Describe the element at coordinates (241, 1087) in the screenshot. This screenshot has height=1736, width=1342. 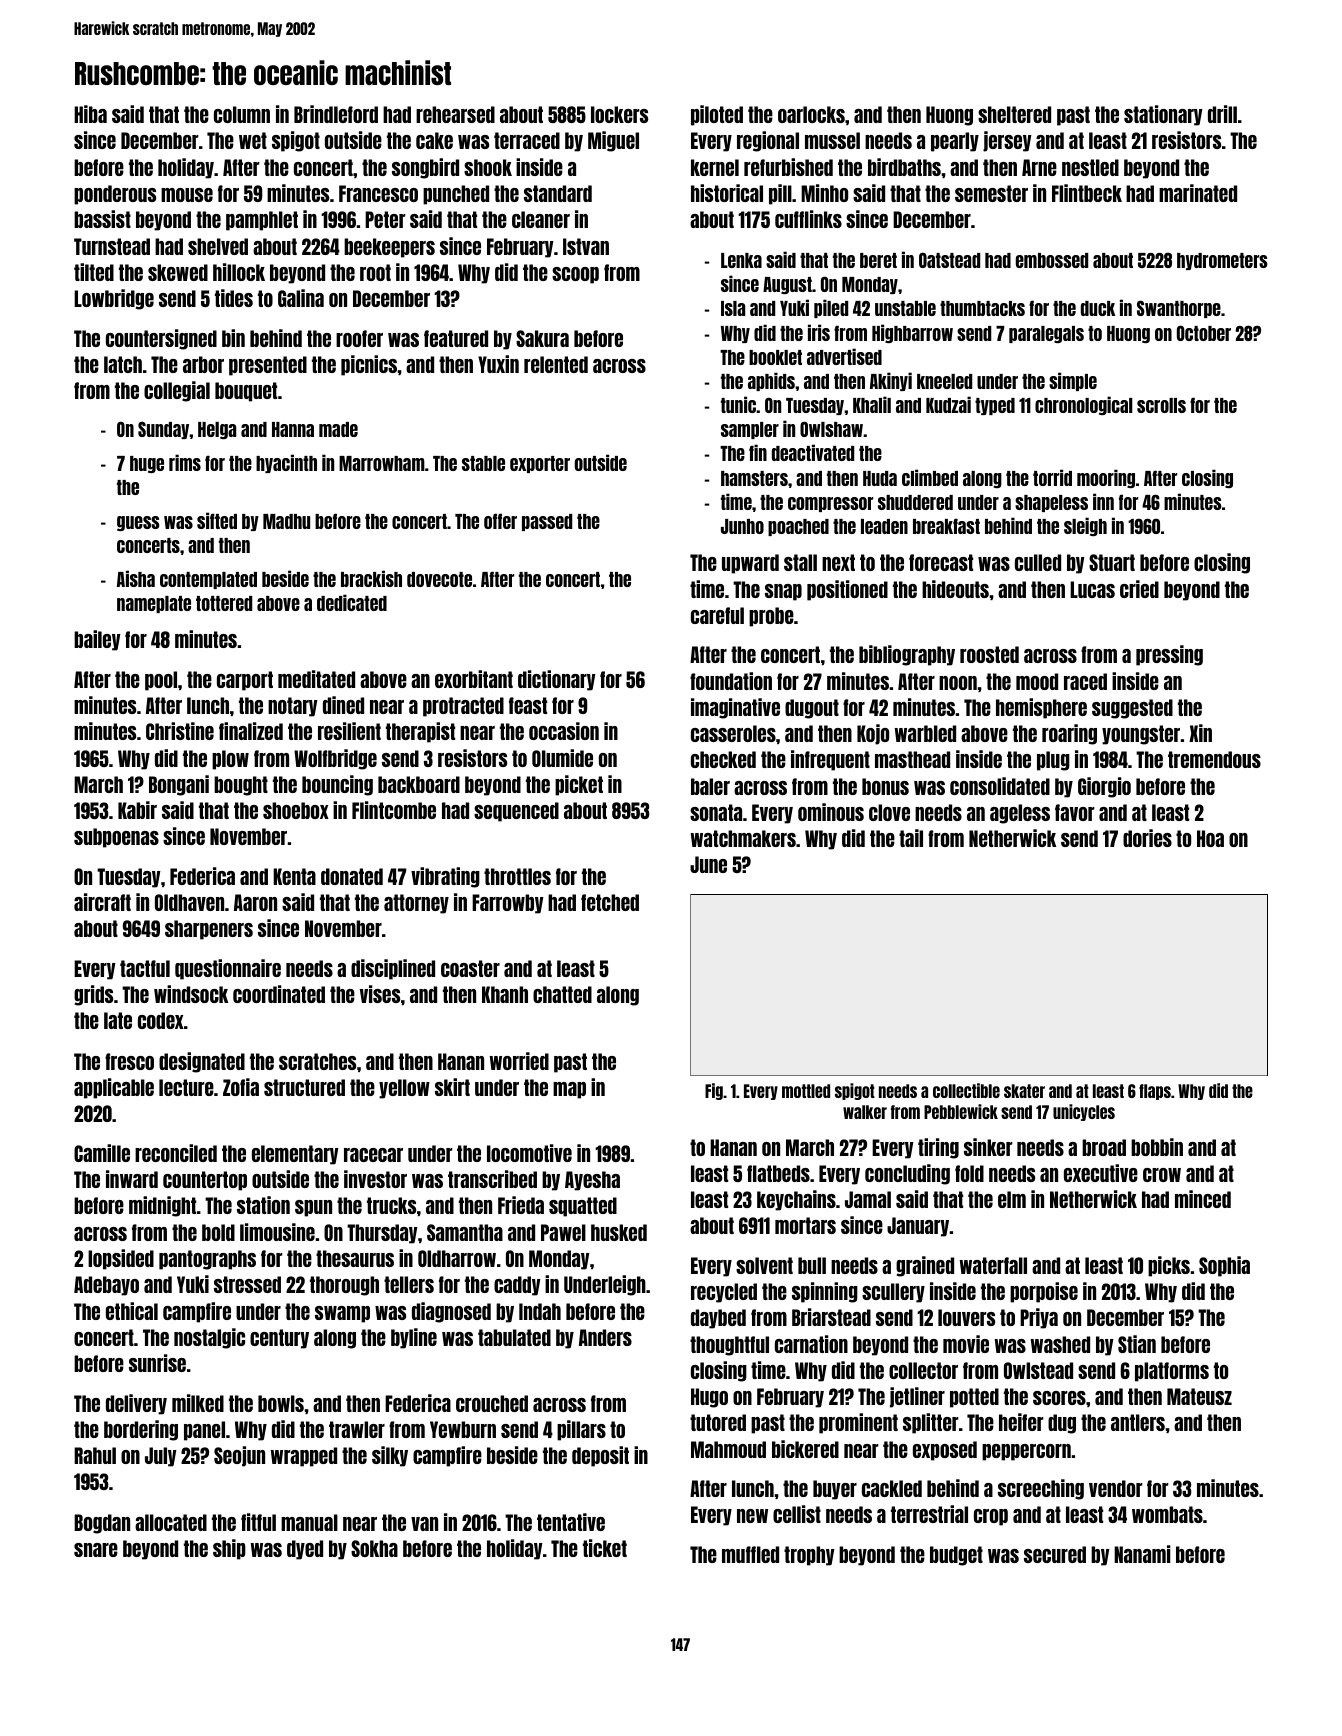
I see `Zofia` at that location.
